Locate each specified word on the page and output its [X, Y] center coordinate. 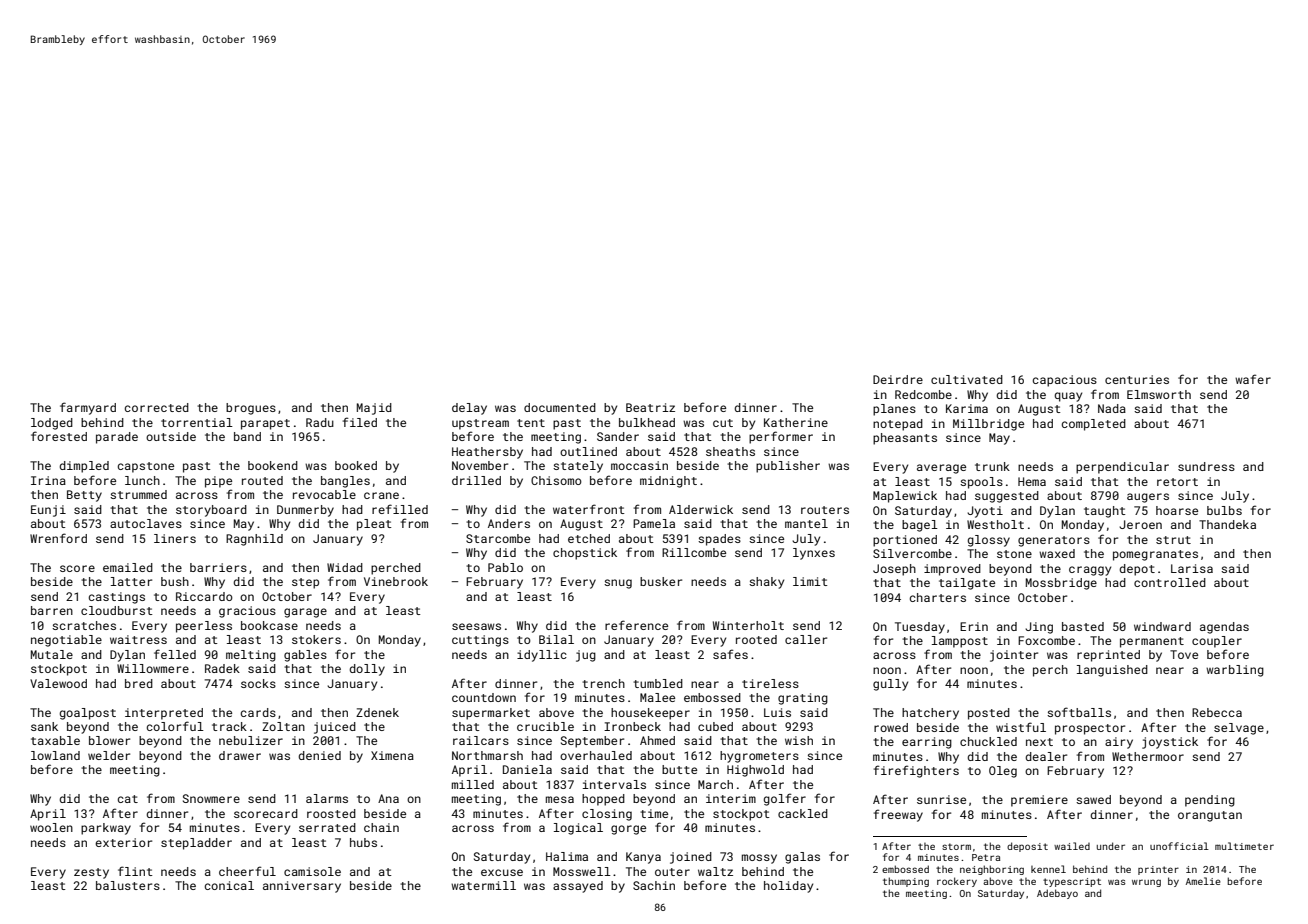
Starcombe [498, 538]
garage [305, 613]
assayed [578, 887]
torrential [197, 422]
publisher [788, 467]
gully [890, 685]
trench [603, 683]
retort [1177, 482]
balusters [128, 885]
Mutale [52, 654]
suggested [1007, 497]
